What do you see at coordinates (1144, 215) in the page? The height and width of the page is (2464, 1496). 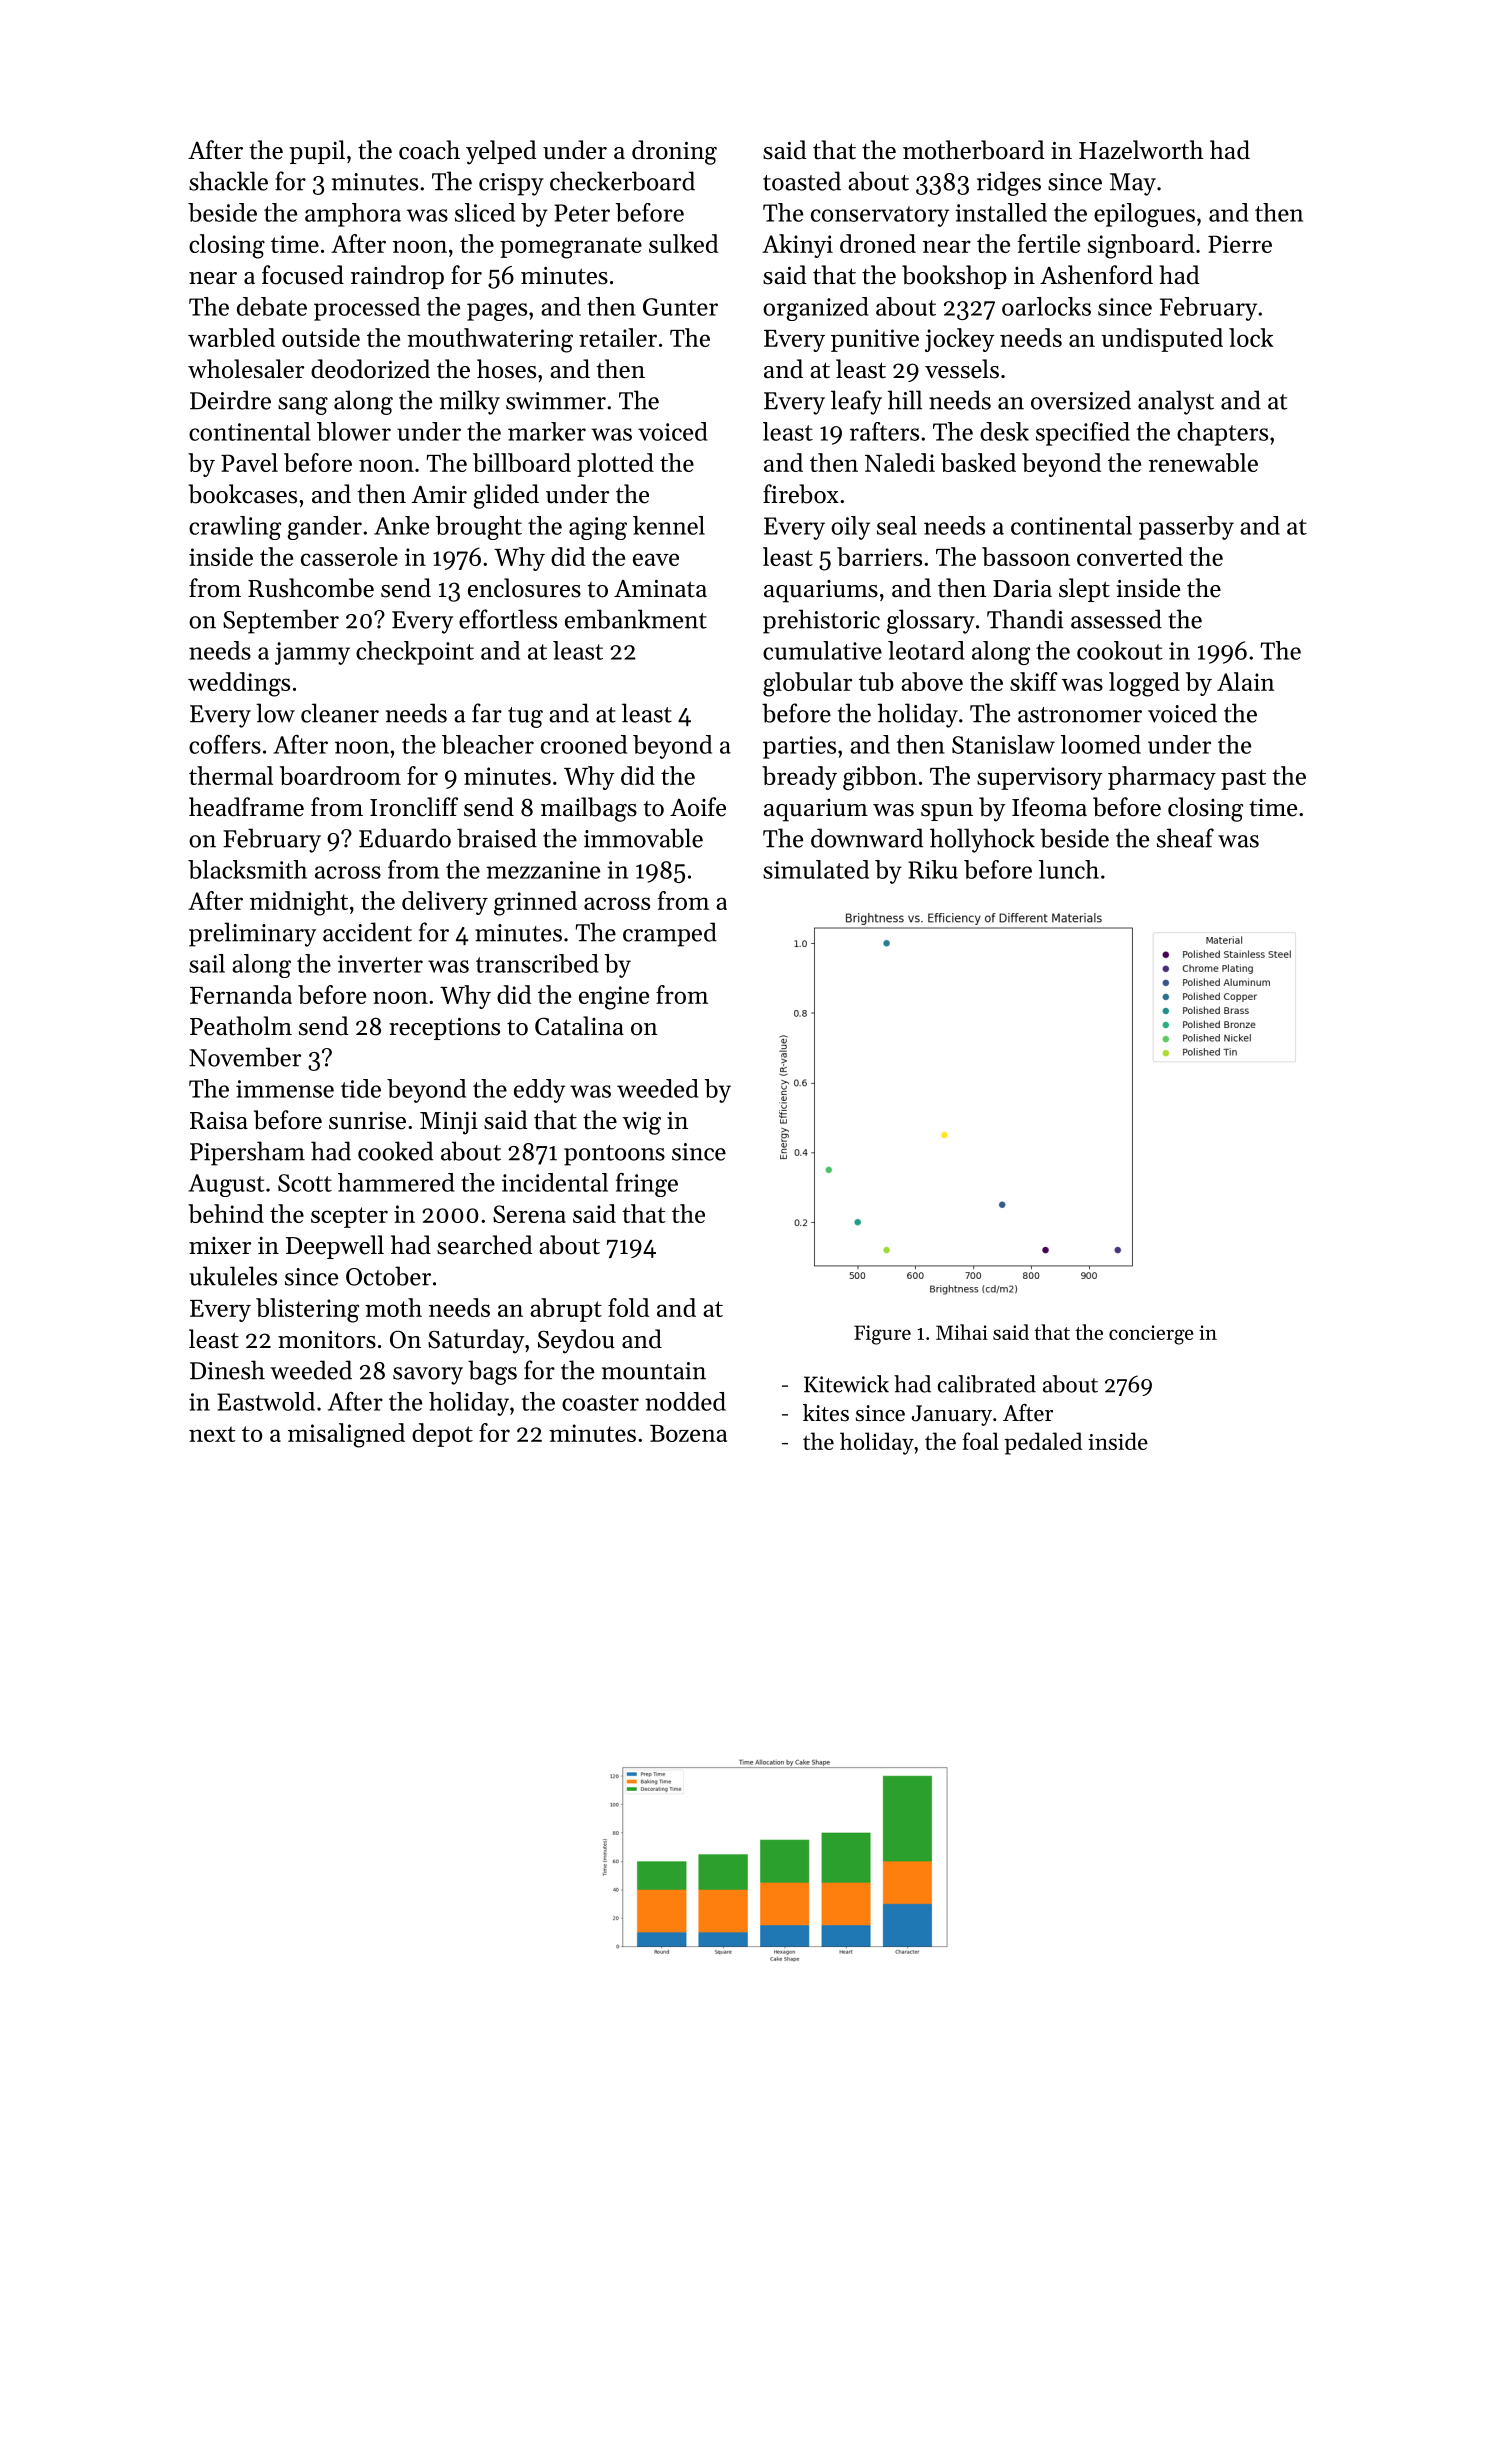 I see `epilogues` at bounding box center [1144, 215].
